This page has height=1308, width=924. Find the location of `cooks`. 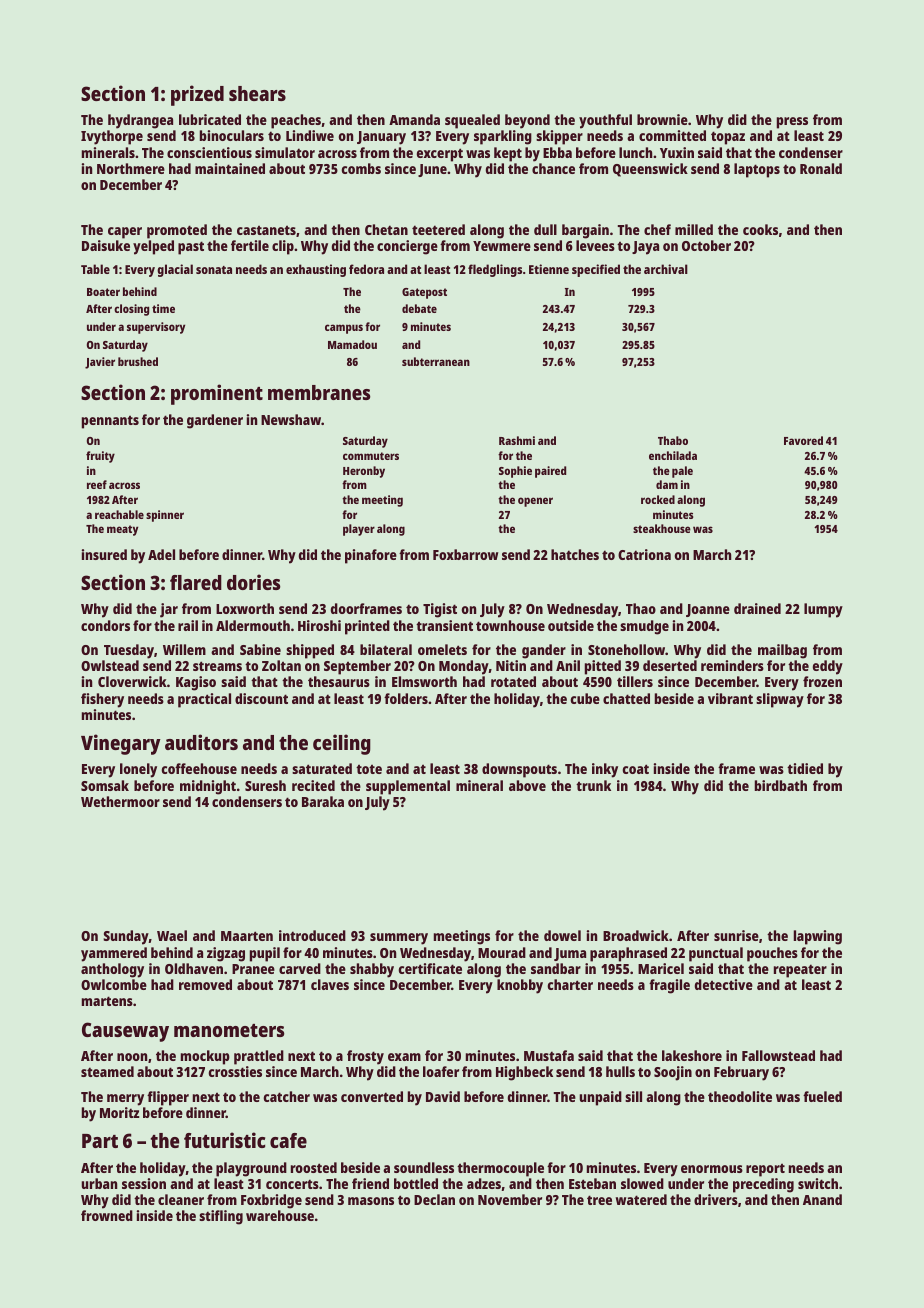

cooks is located at coordinates (760, 229).
